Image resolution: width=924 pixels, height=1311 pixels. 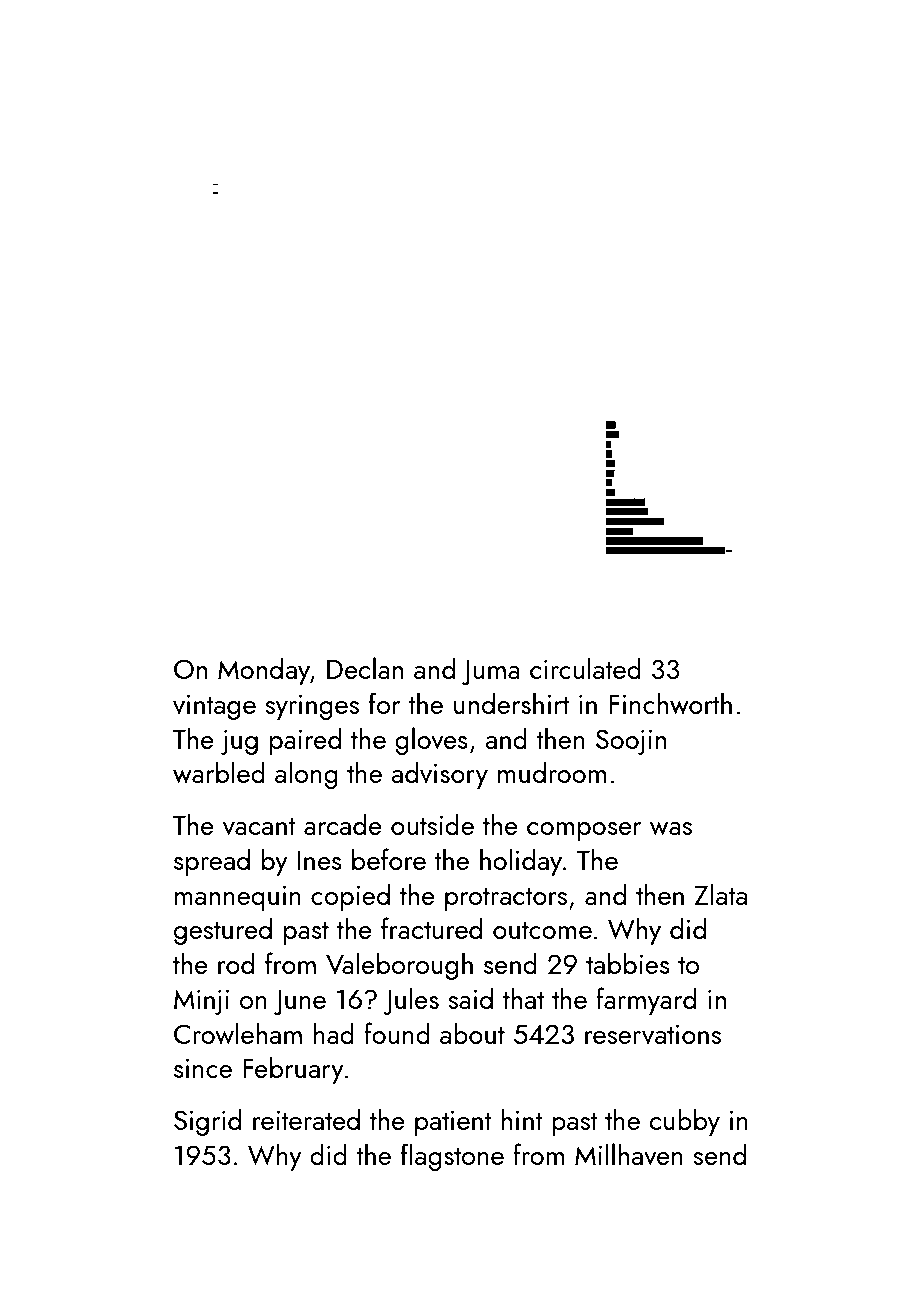 I want to click on cubby, so click(x=684, y=1122).
